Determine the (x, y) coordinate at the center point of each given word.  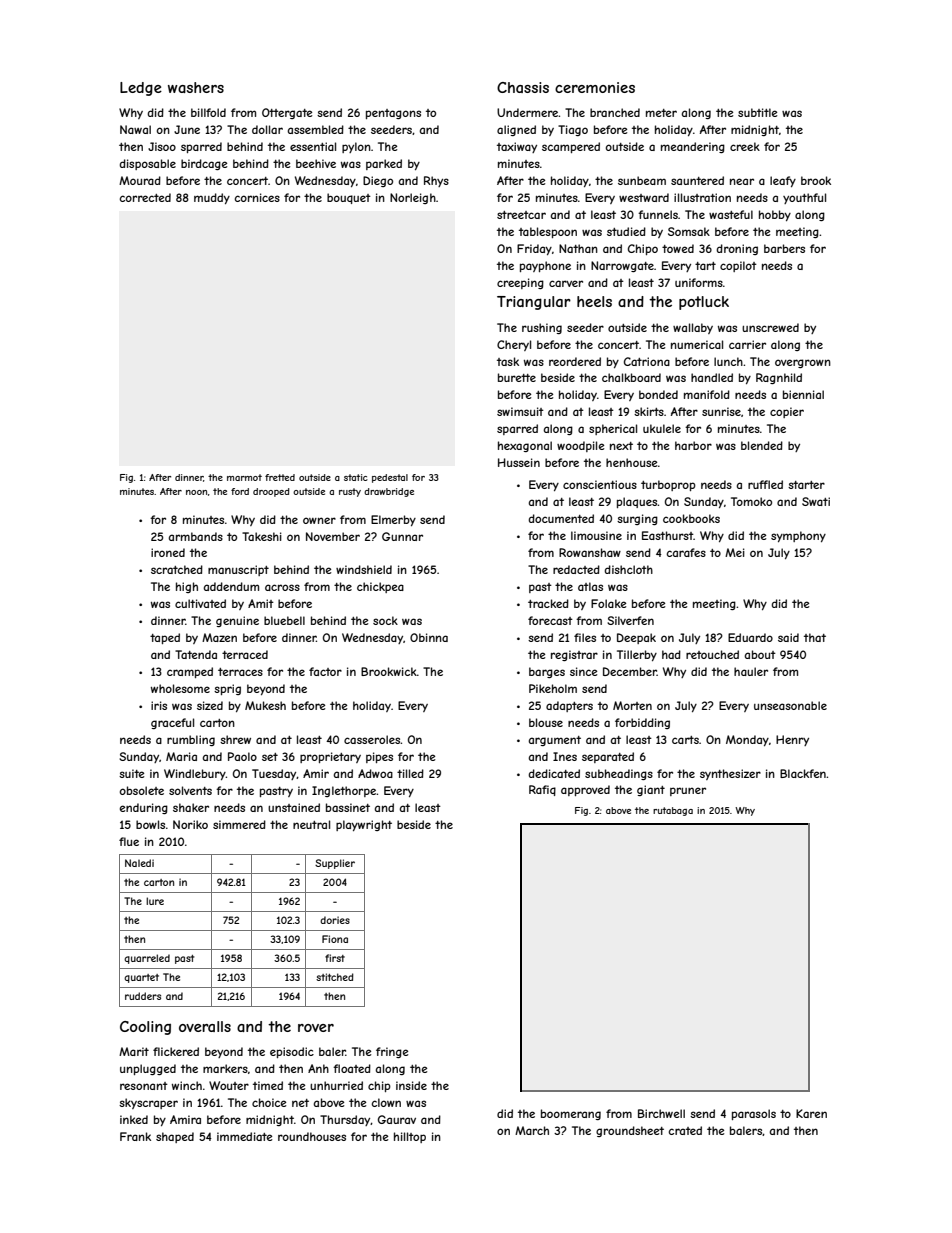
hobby (775, 215)
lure (155, 901)
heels (594, 301)
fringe (392, 1052)
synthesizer (730, 774)
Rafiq (542, 790)
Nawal (135, 129)
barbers (784, 248)
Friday (534, 249)
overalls (205, 1026)
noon (196, 492)
